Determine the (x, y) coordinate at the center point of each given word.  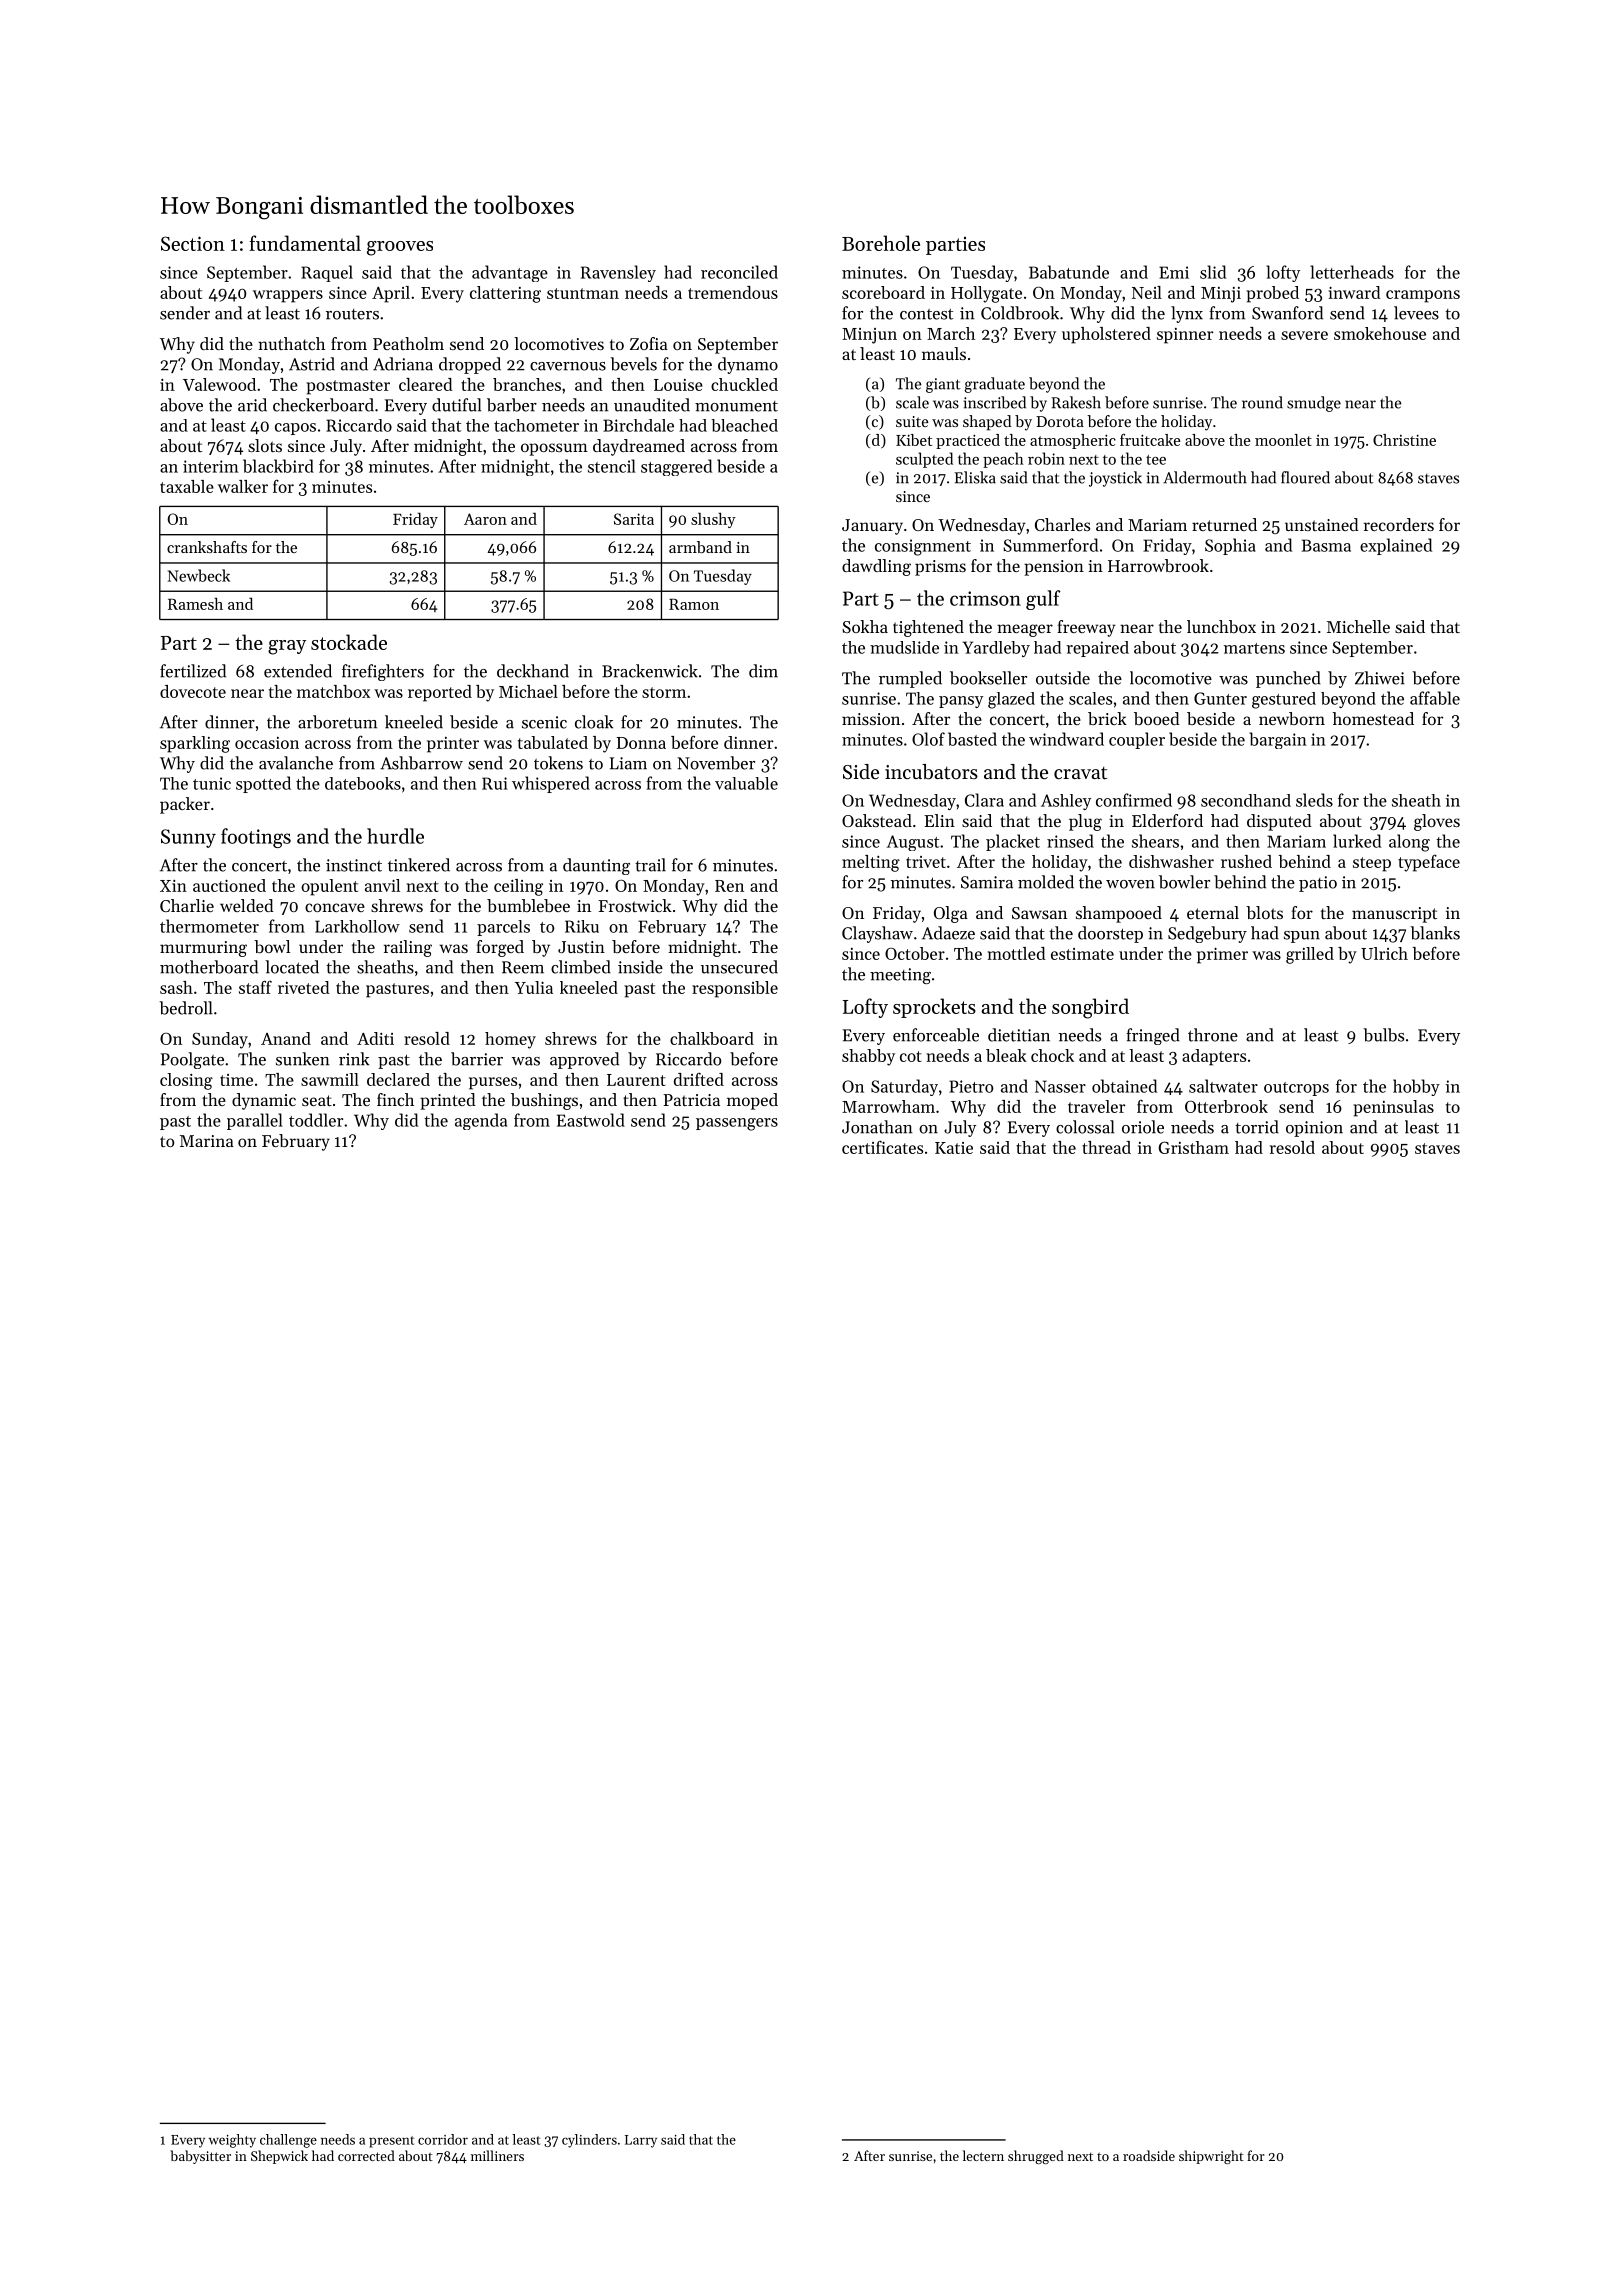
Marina (207, 1141)
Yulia (534, 987)
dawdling (876, 567)
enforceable (936, 1035)
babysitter (200, 2157)
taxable (187, 486)
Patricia (691, 1100)
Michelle (1358, 626)
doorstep (1110, 934)
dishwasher (1171, 861)
